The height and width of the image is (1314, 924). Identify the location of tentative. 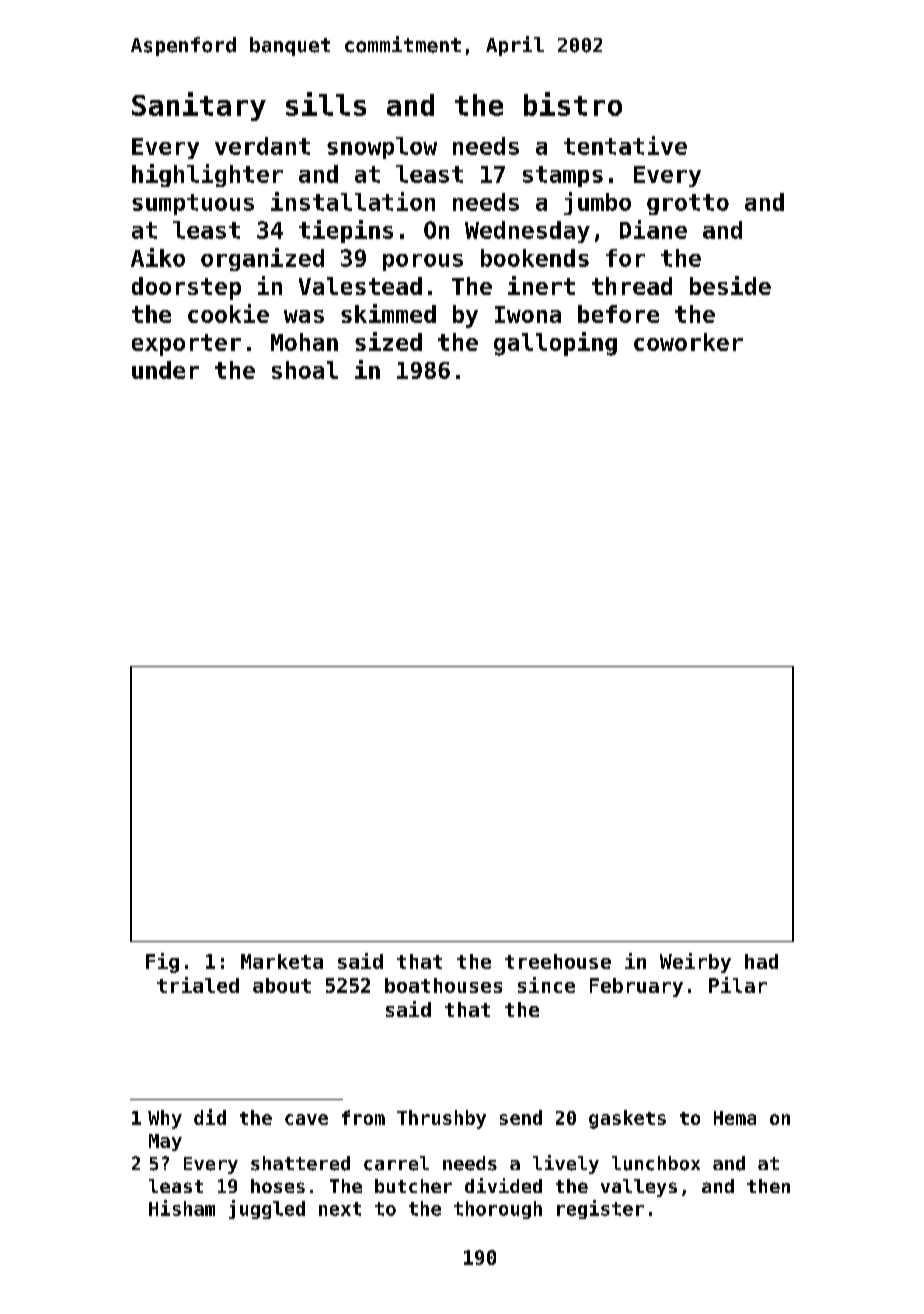
(625, 145).
